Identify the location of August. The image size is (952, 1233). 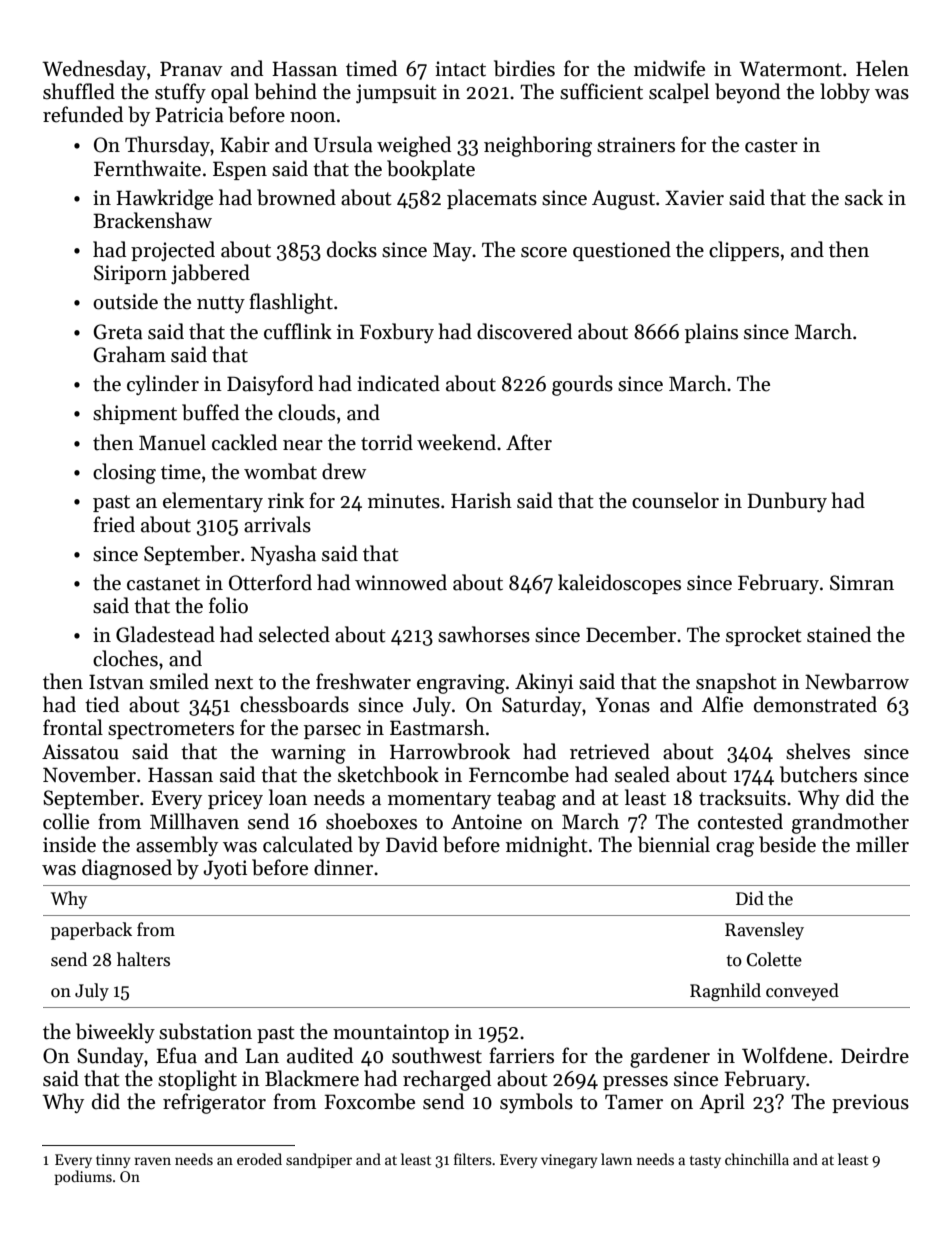
(623, 200).
